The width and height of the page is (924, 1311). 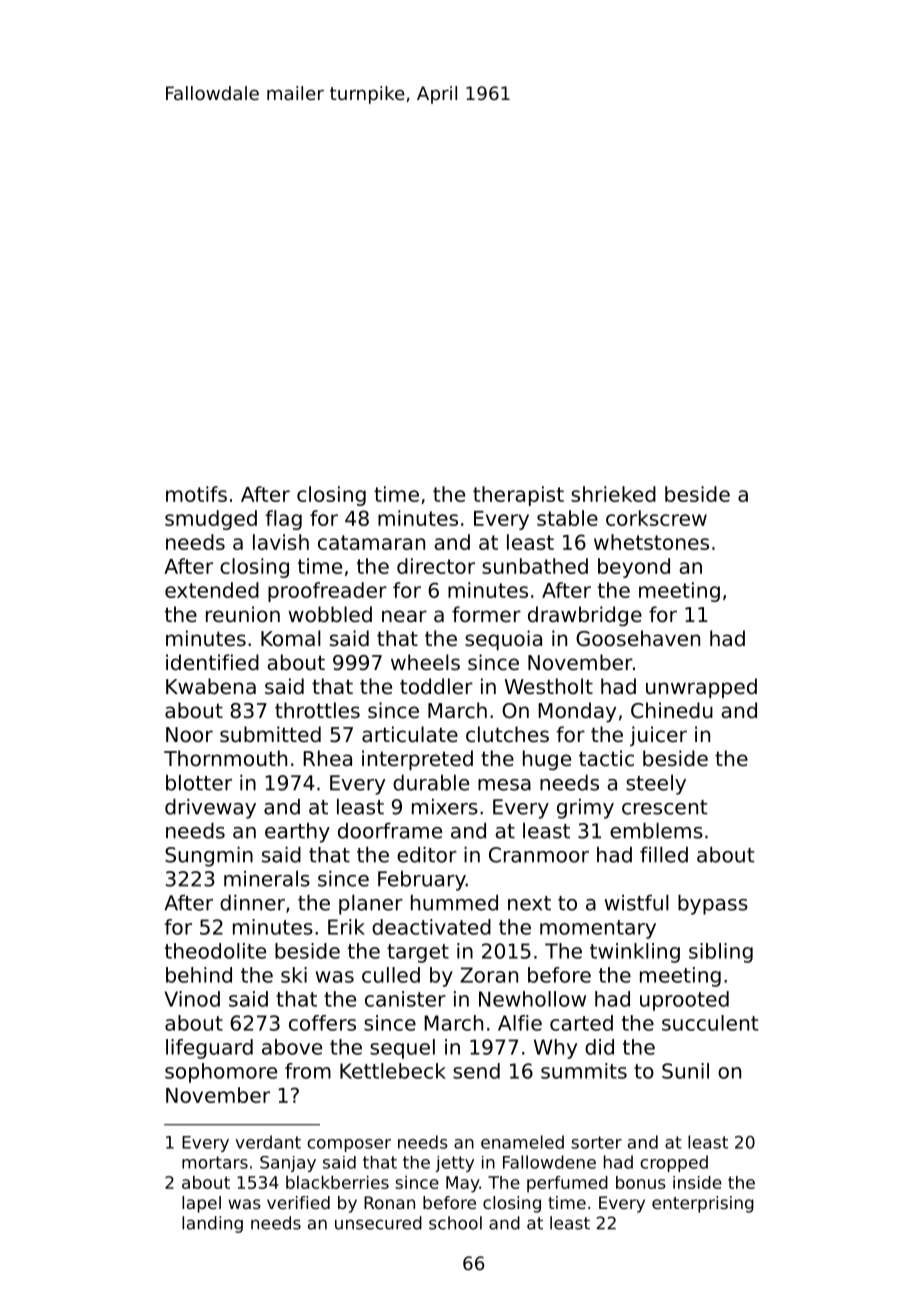 I want to click on motifs, so click(x=196, y=494).
